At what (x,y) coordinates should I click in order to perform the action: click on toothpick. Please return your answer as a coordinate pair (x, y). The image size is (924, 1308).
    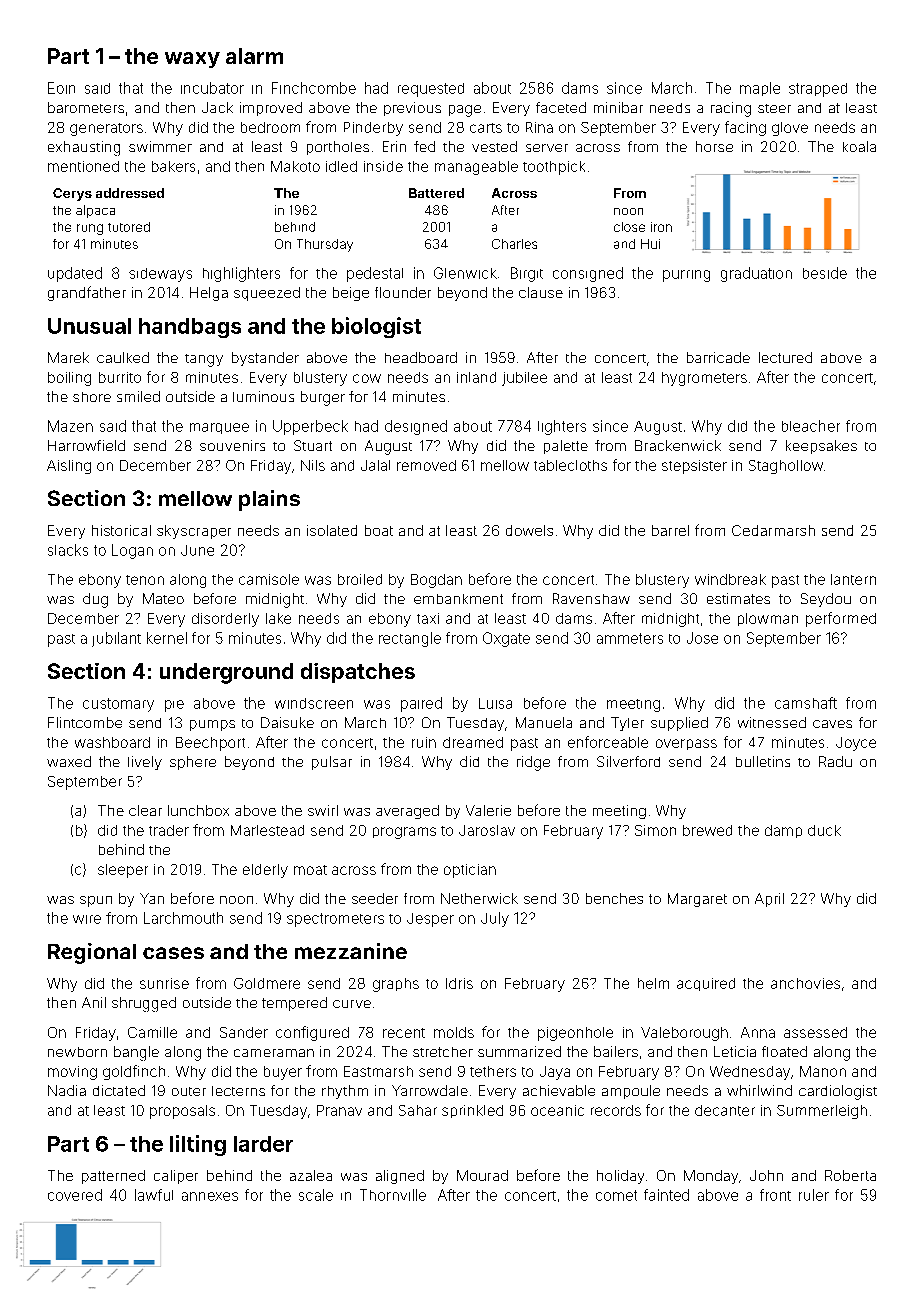
    Looking at the image, I should click on (554, 168).
